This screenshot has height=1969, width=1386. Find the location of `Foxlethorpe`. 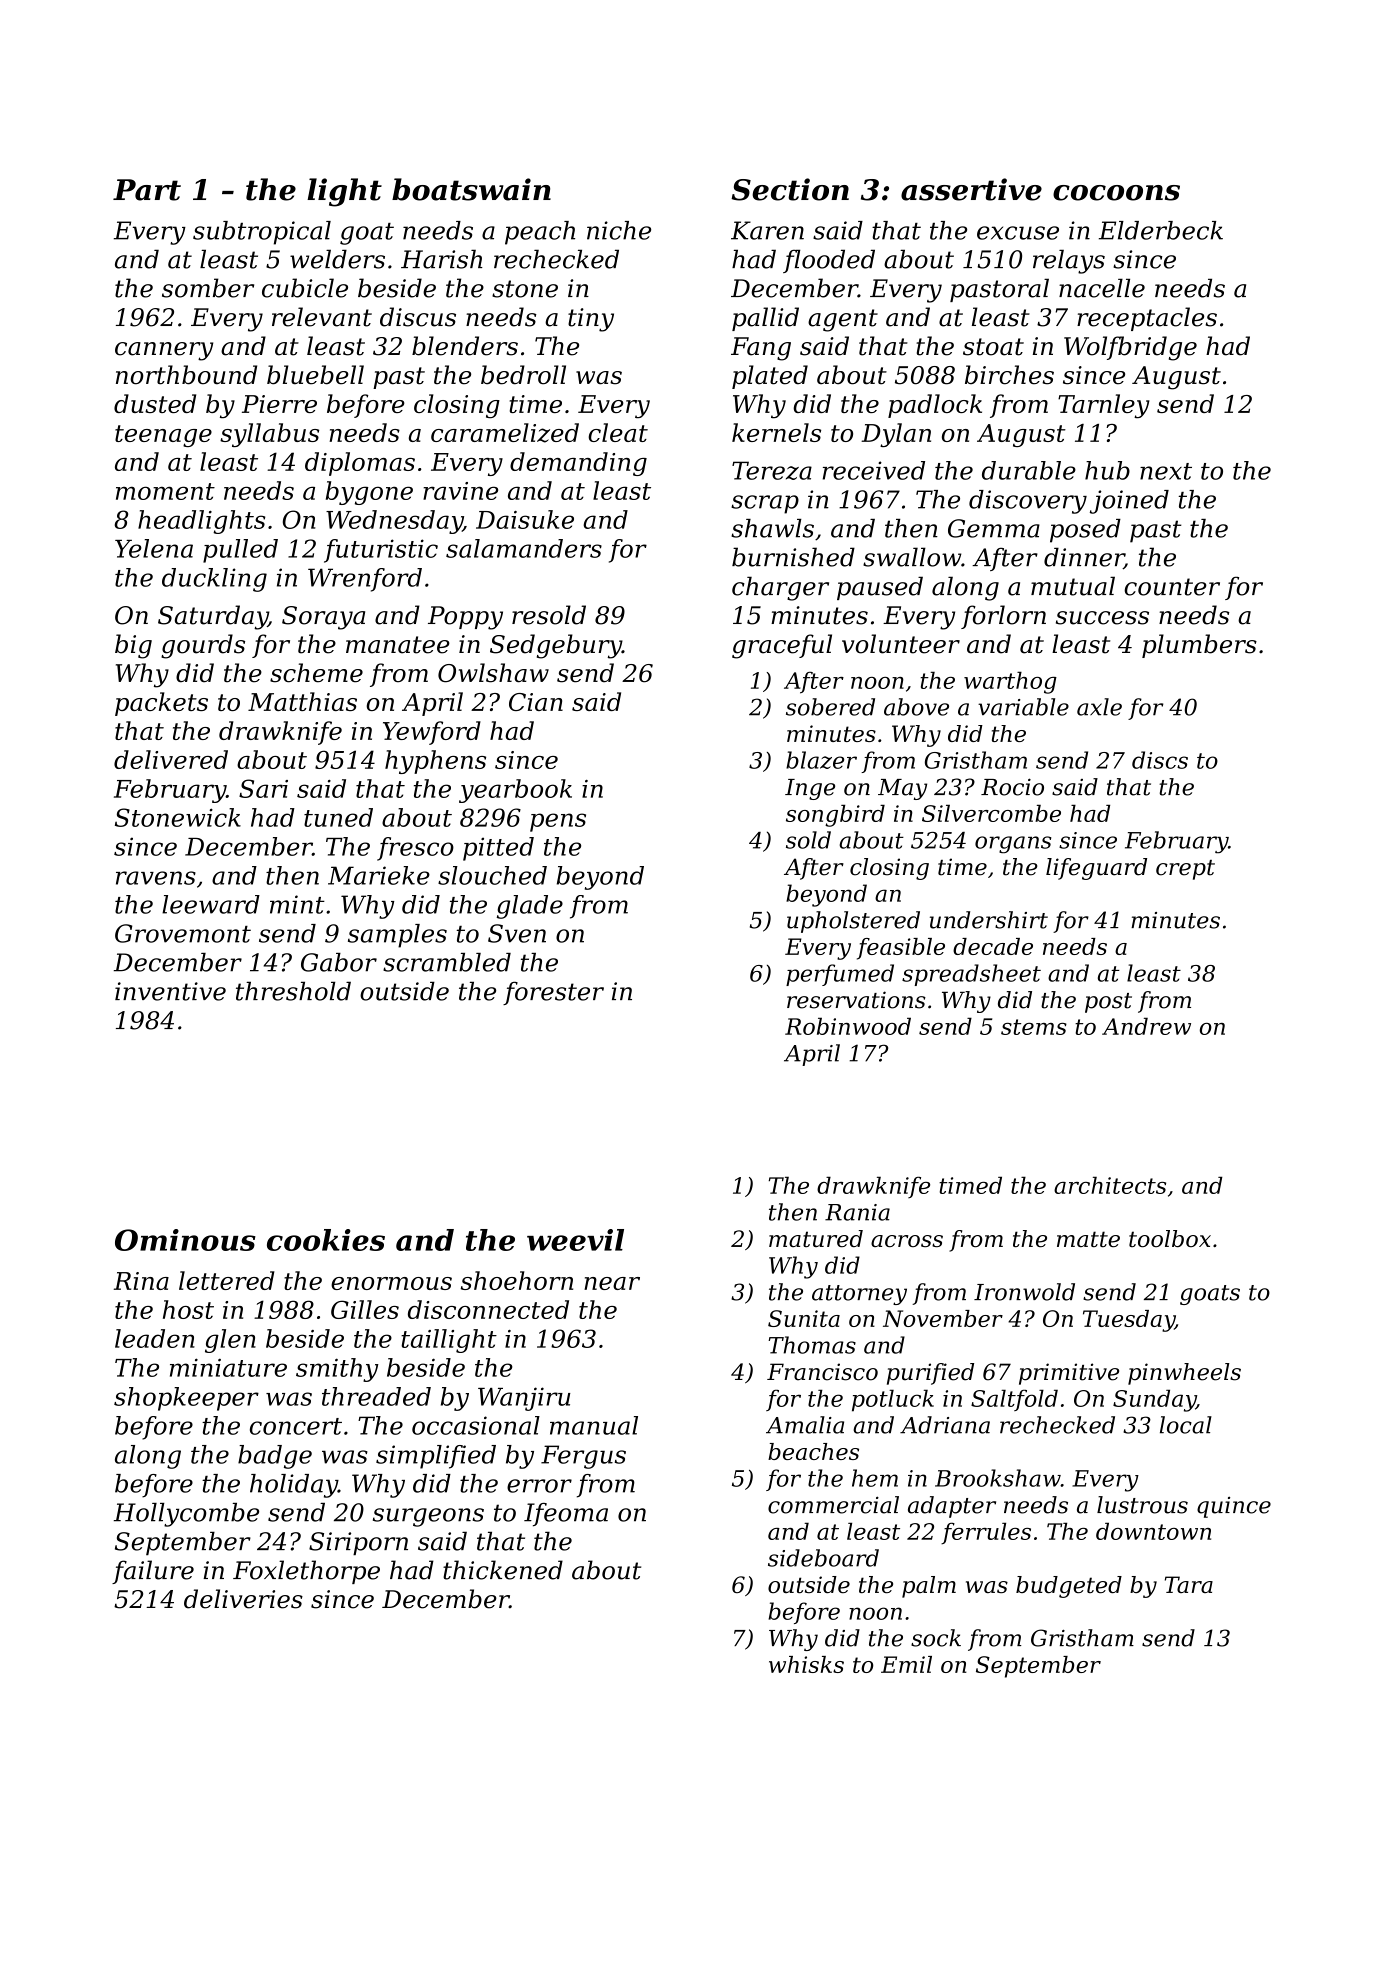

Foxlethorpe is located at coordinates (306, 1572).
